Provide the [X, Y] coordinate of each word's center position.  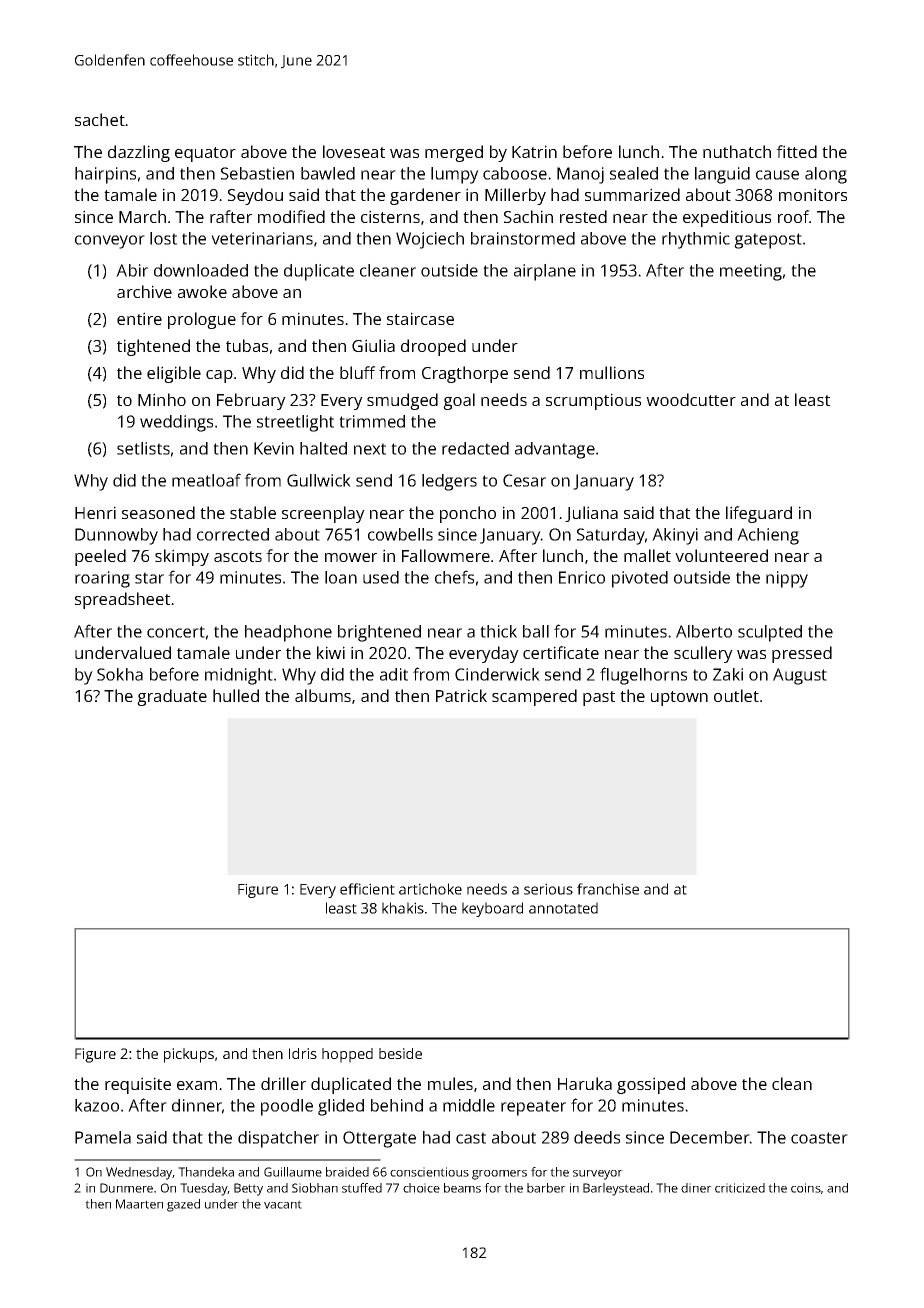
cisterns [390, 216]
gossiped [651, 1085]
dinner [197, 1105]
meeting [751, 272]
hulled [236, 695]
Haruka [585, 1083]
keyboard [492, 909]
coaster [819, 1138]
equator [205, 154]
